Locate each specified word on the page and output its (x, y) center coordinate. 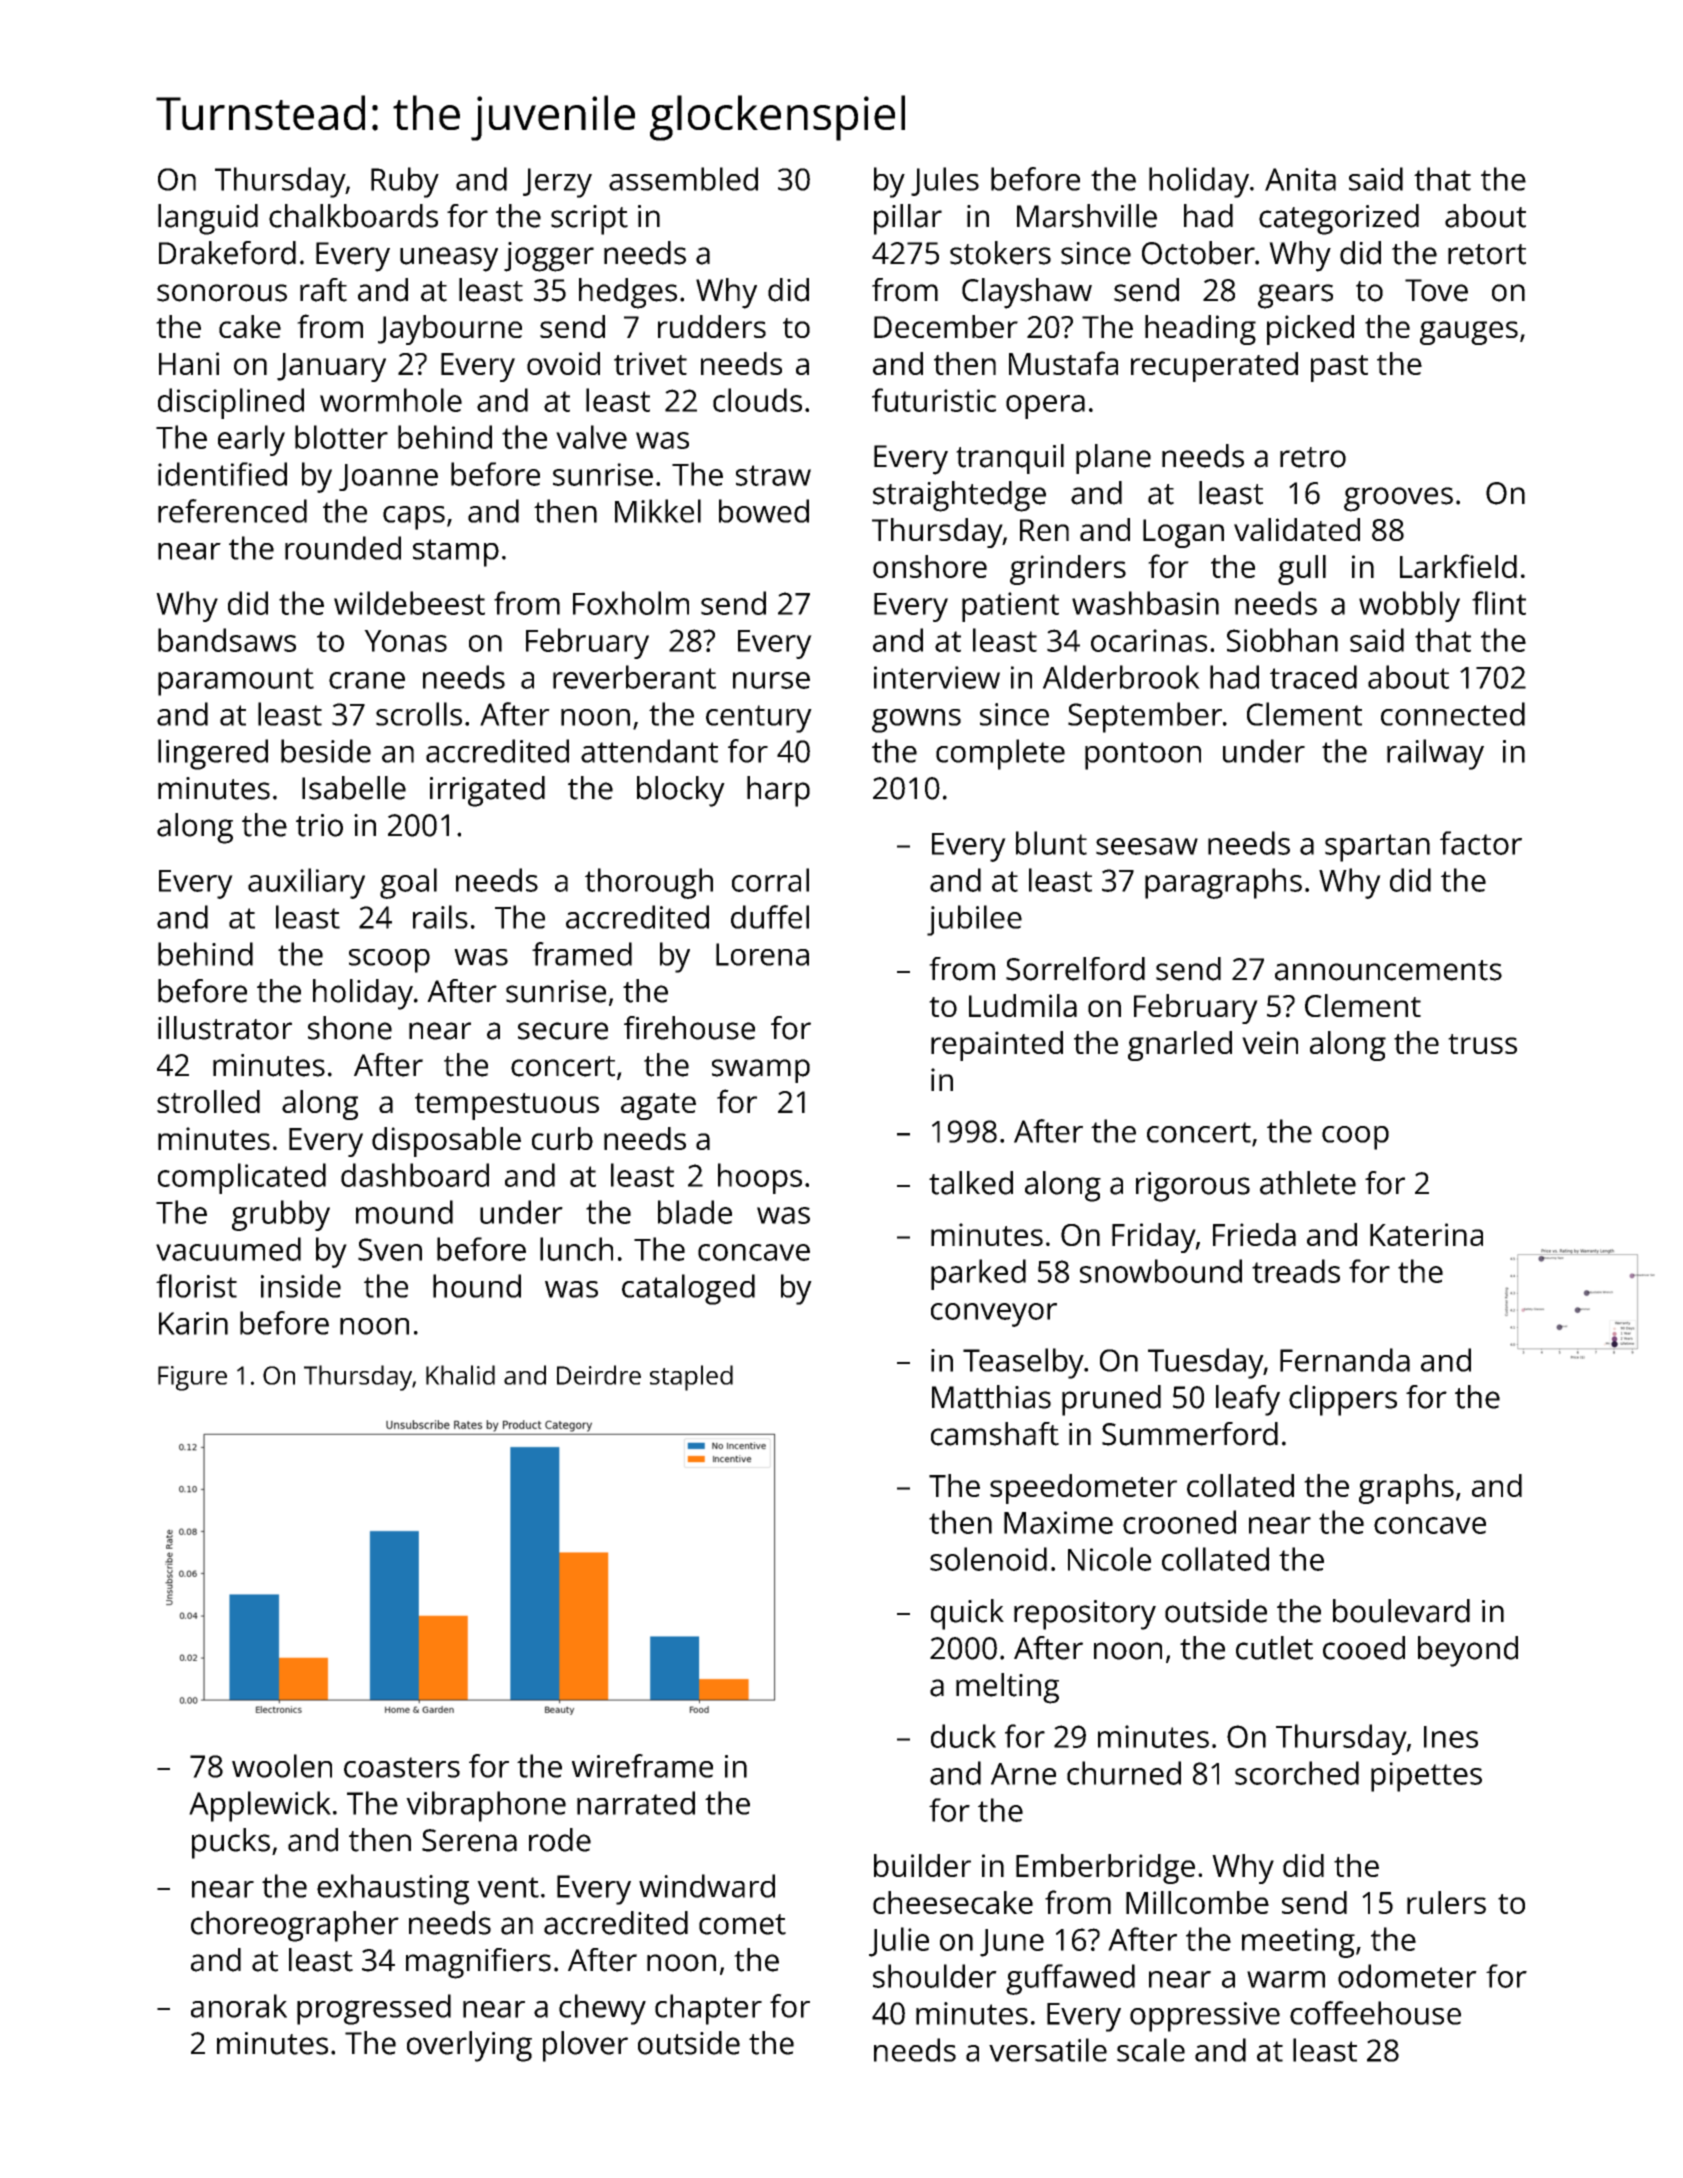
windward (707, 1886)
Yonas (405, 641)
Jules (945, 181)
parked (978, 1274)
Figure (192, 1378)
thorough (649, 883)
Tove (1436, 290)
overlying (469, 2046)
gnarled (1180, 1046)
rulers (1446, 1902)
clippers (1343, 1400)
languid (208, 219)
